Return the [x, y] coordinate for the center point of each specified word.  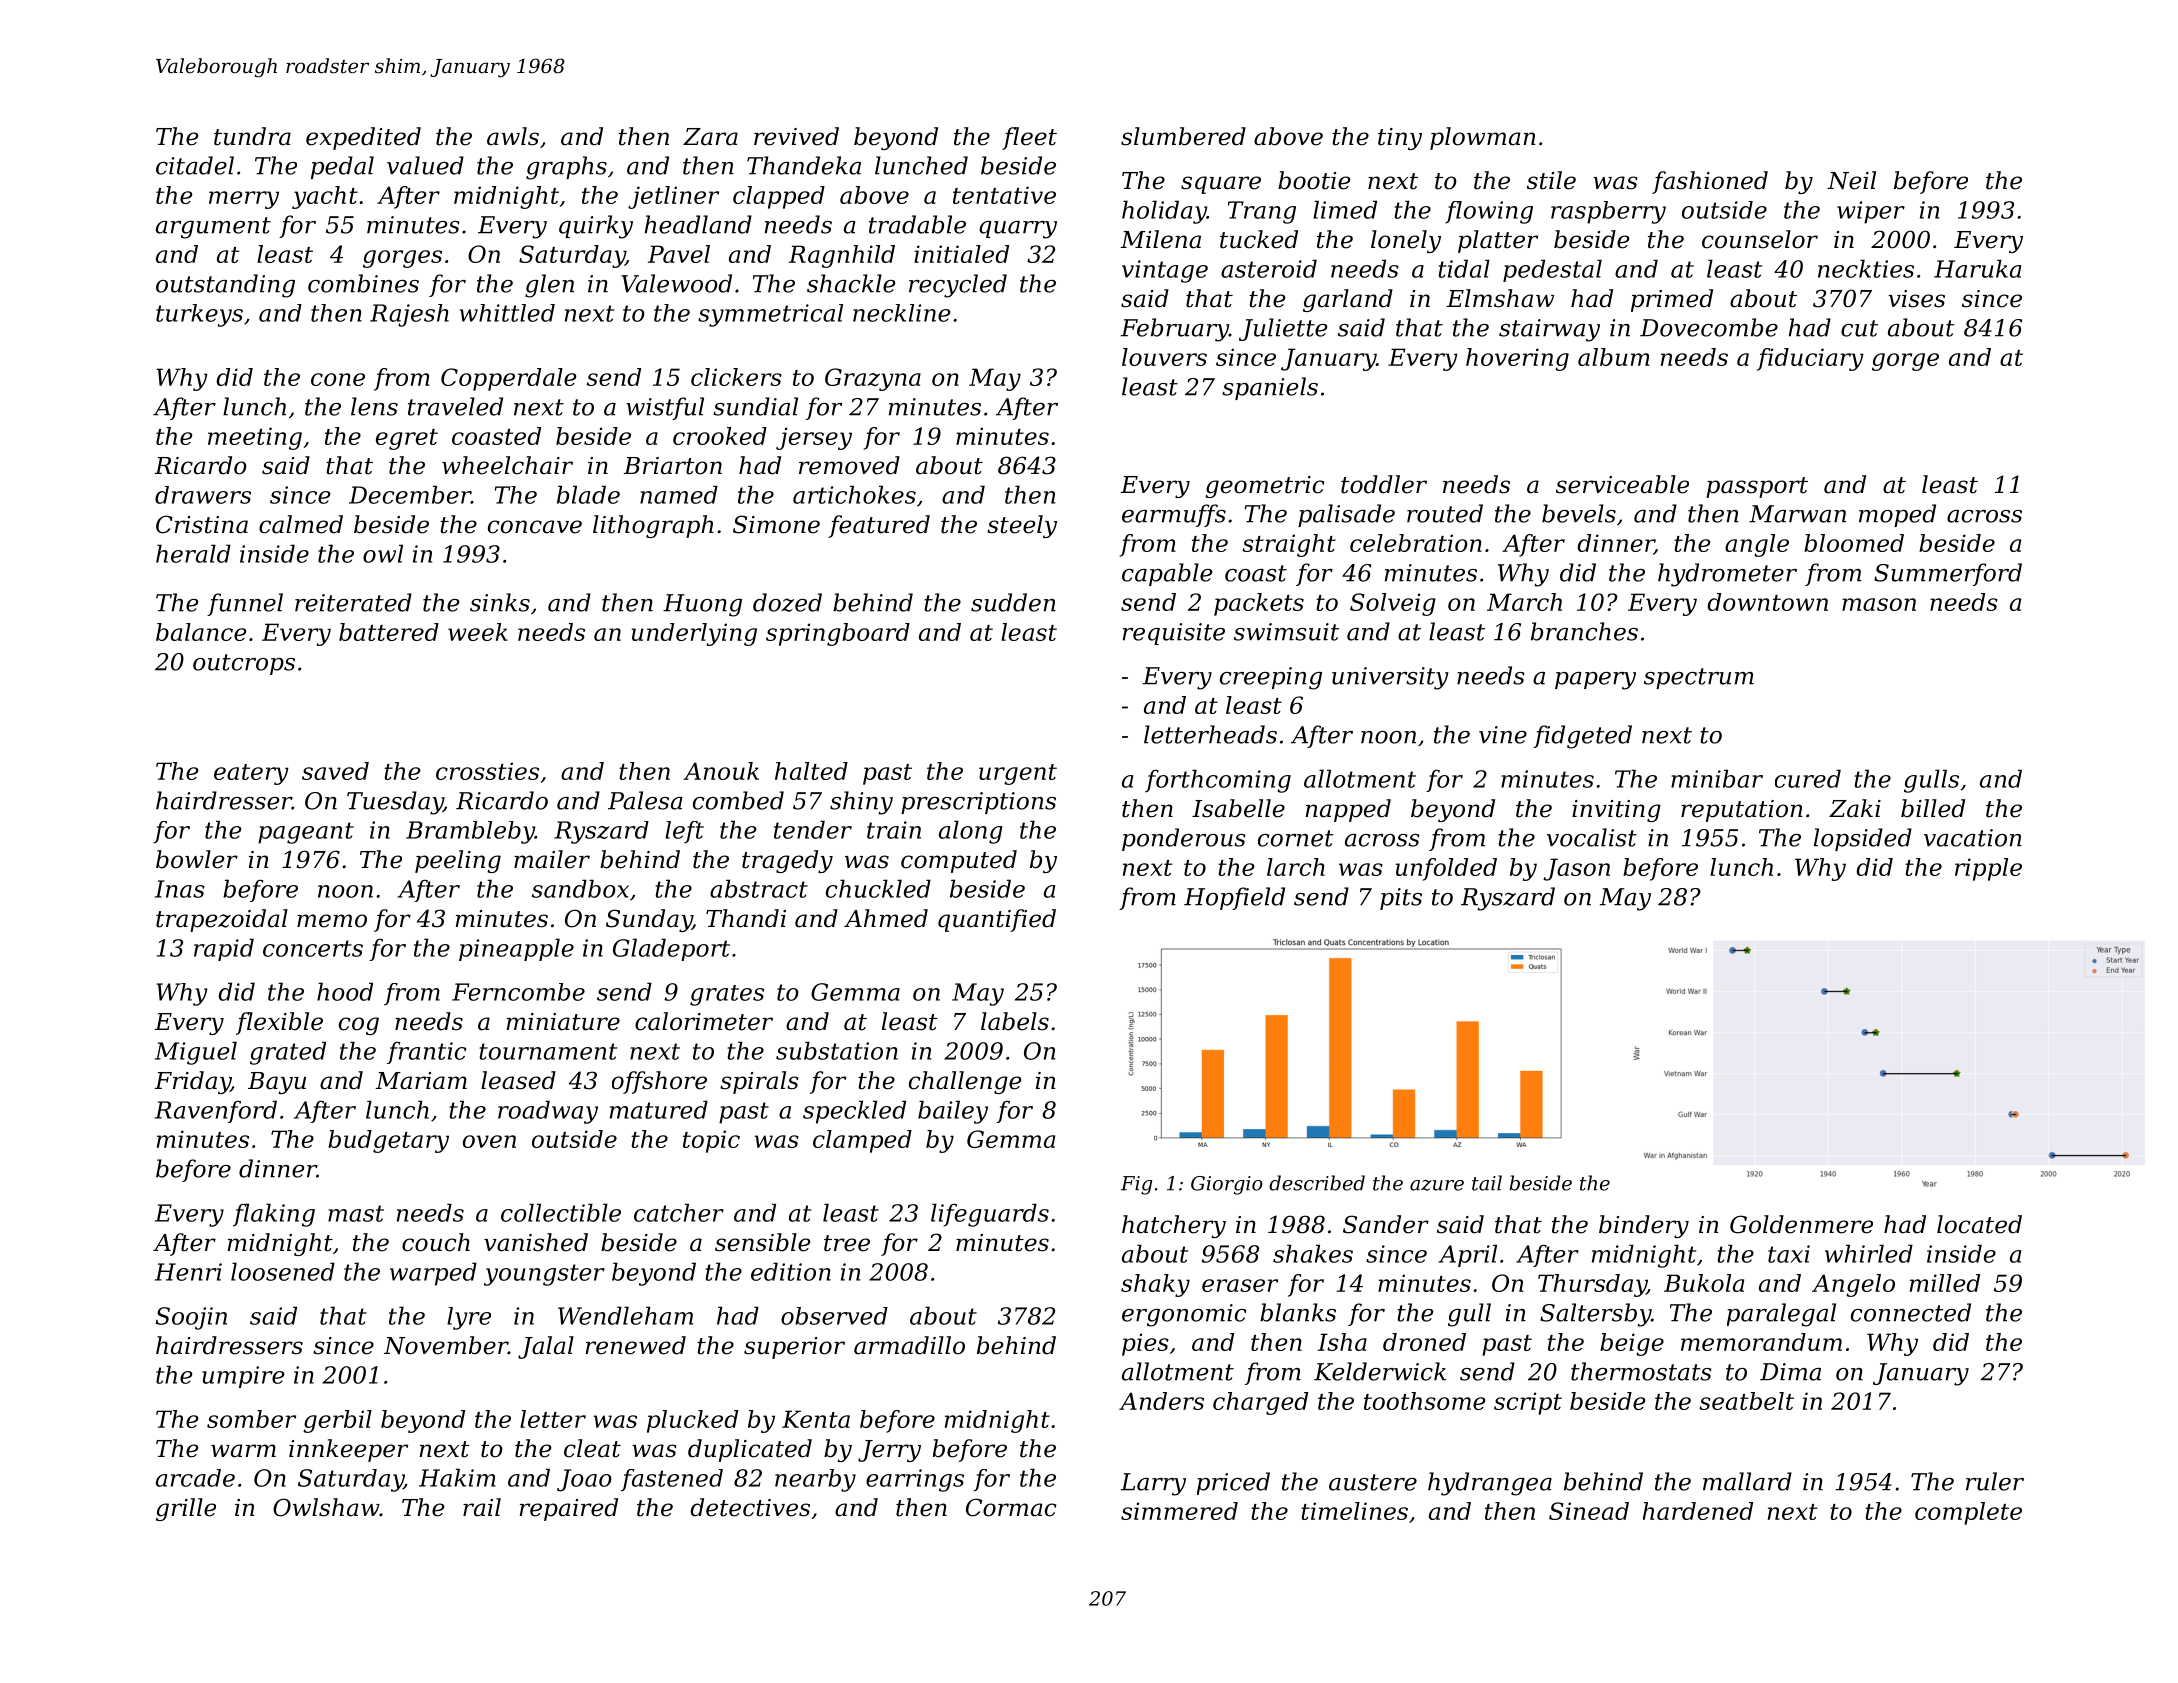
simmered [1179, 1511]
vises [1916, 299]
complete [1968, 1513]
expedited [363, 138]
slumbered [1183, 136]
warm [243, 1451]
